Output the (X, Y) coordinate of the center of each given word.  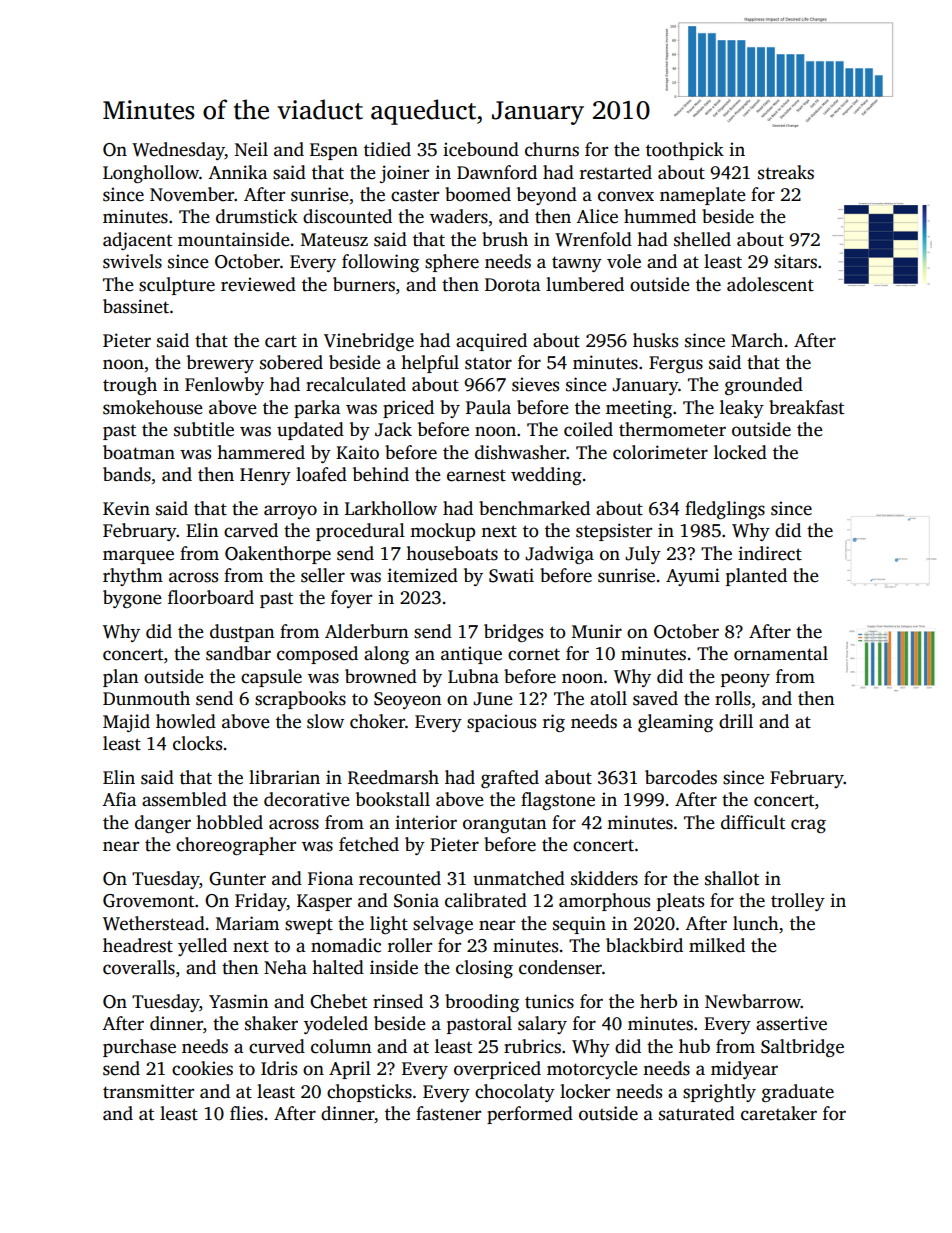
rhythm (133, 577)
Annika (237, 172)
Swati (511, 575)
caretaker (779, 1113)
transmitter (148, 1091)
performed (530, 1115)
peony (745, 680)
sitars (795, 261)
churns (552, 149)
